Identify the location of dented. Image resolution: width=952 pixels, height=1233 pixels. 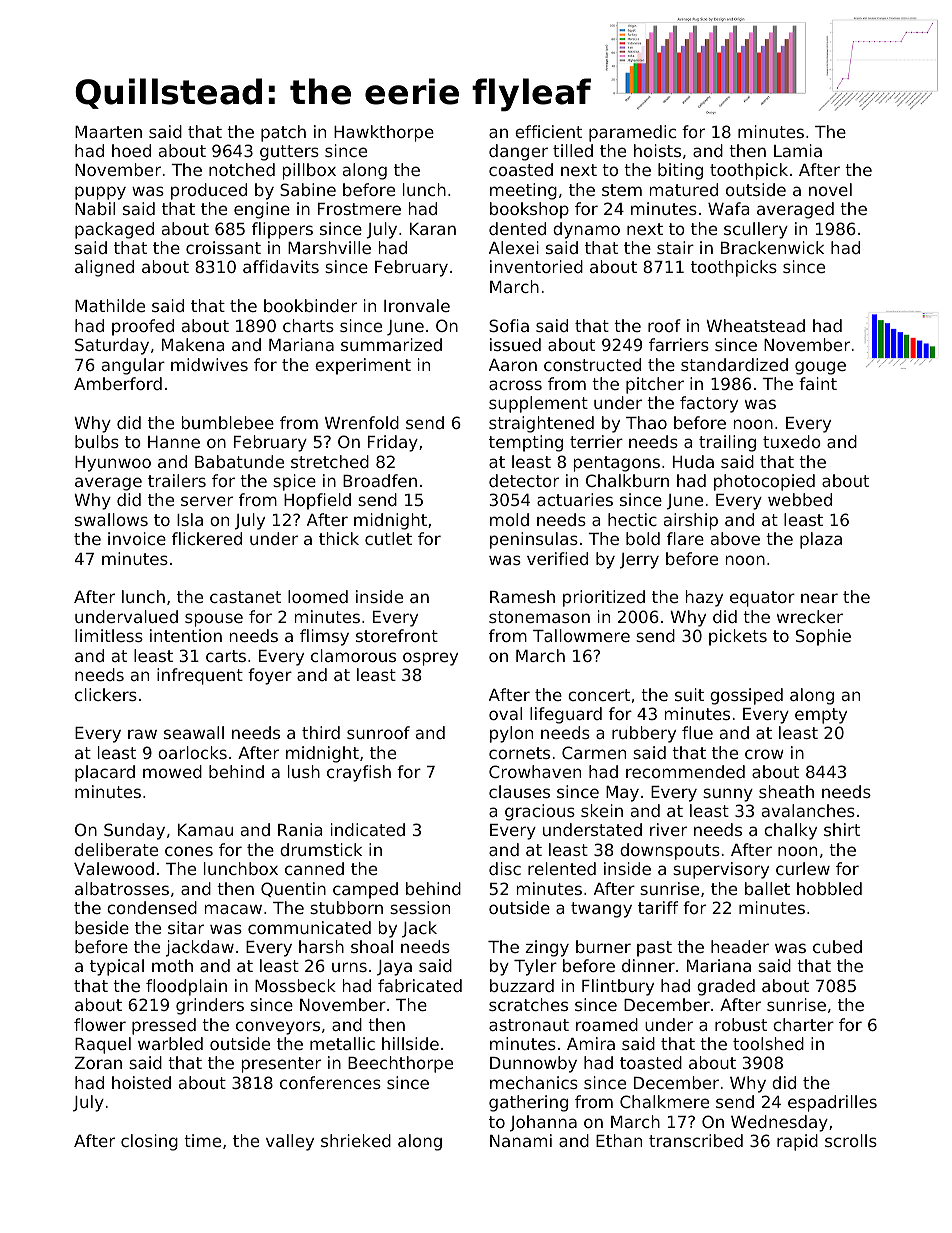
(517, 228).
